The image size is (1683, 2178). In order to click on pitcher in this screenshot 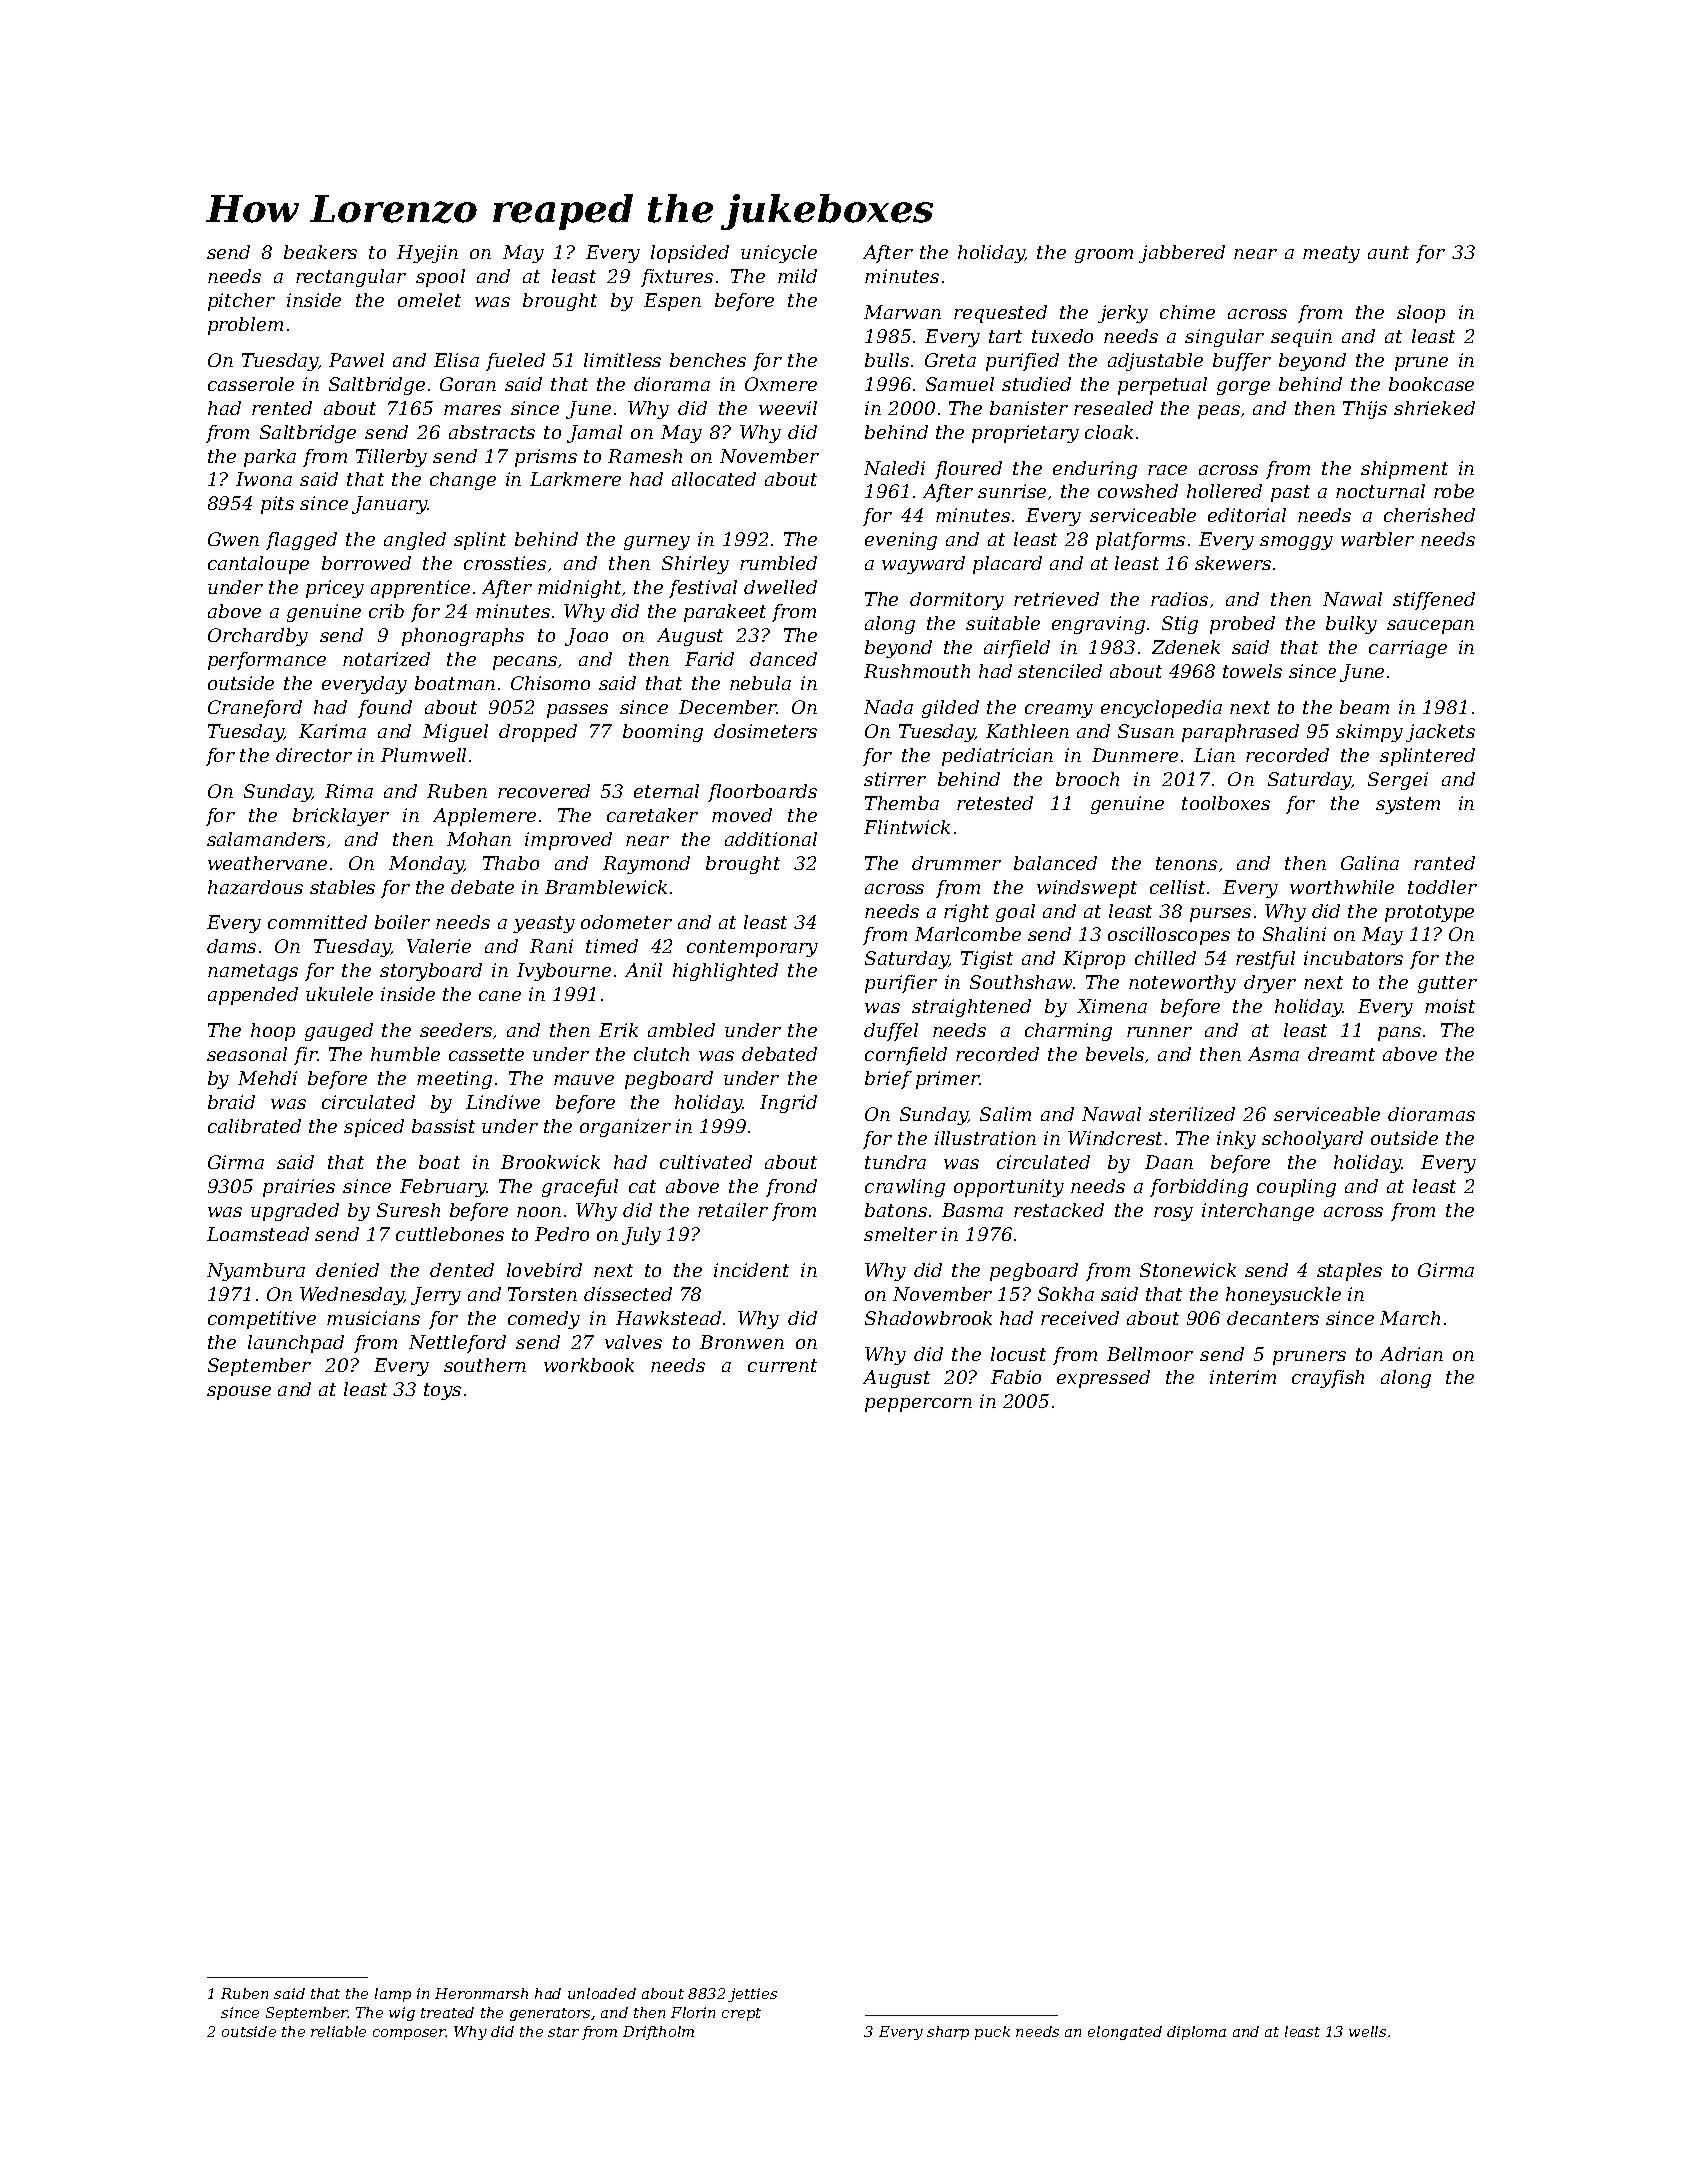, I will do `click(241, 302)`.
